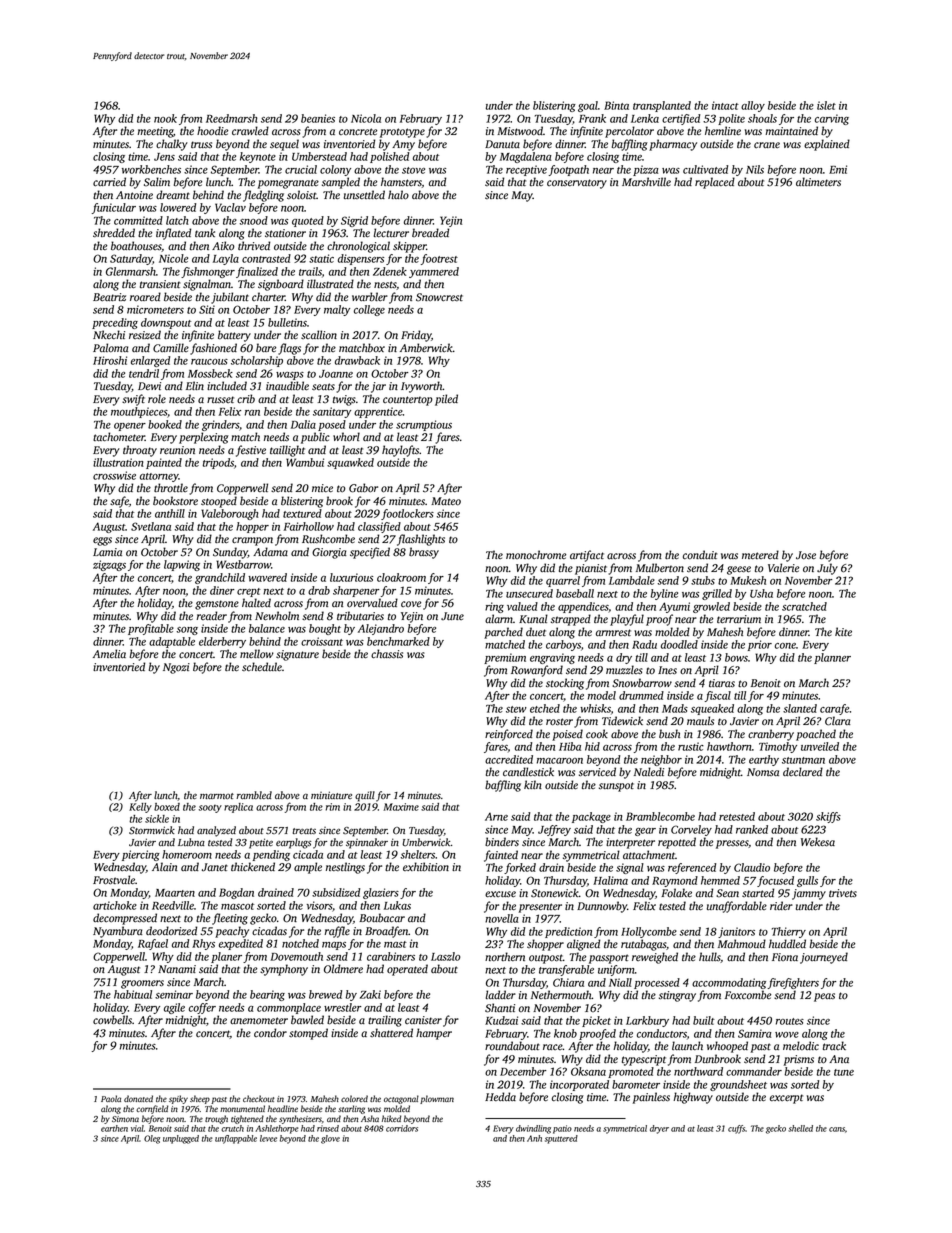  What do you see at coordinates (259, 1098) in the screenshot?
I see `checkout` at bounding box center [259, 1098].
